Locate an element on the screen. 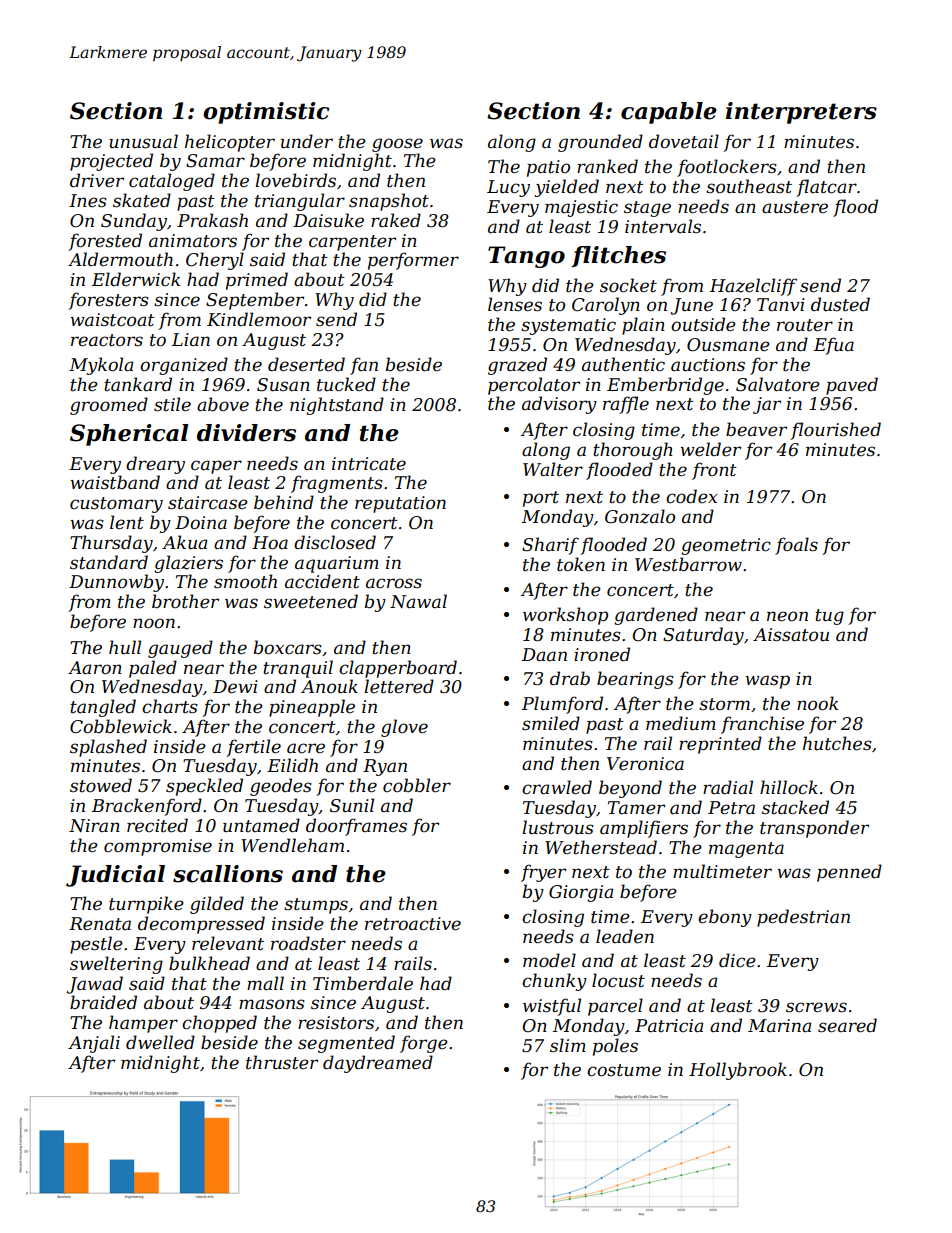 The height and width of the screenshot is (1233, 952). dusted is located at coordinates (840, 304).
